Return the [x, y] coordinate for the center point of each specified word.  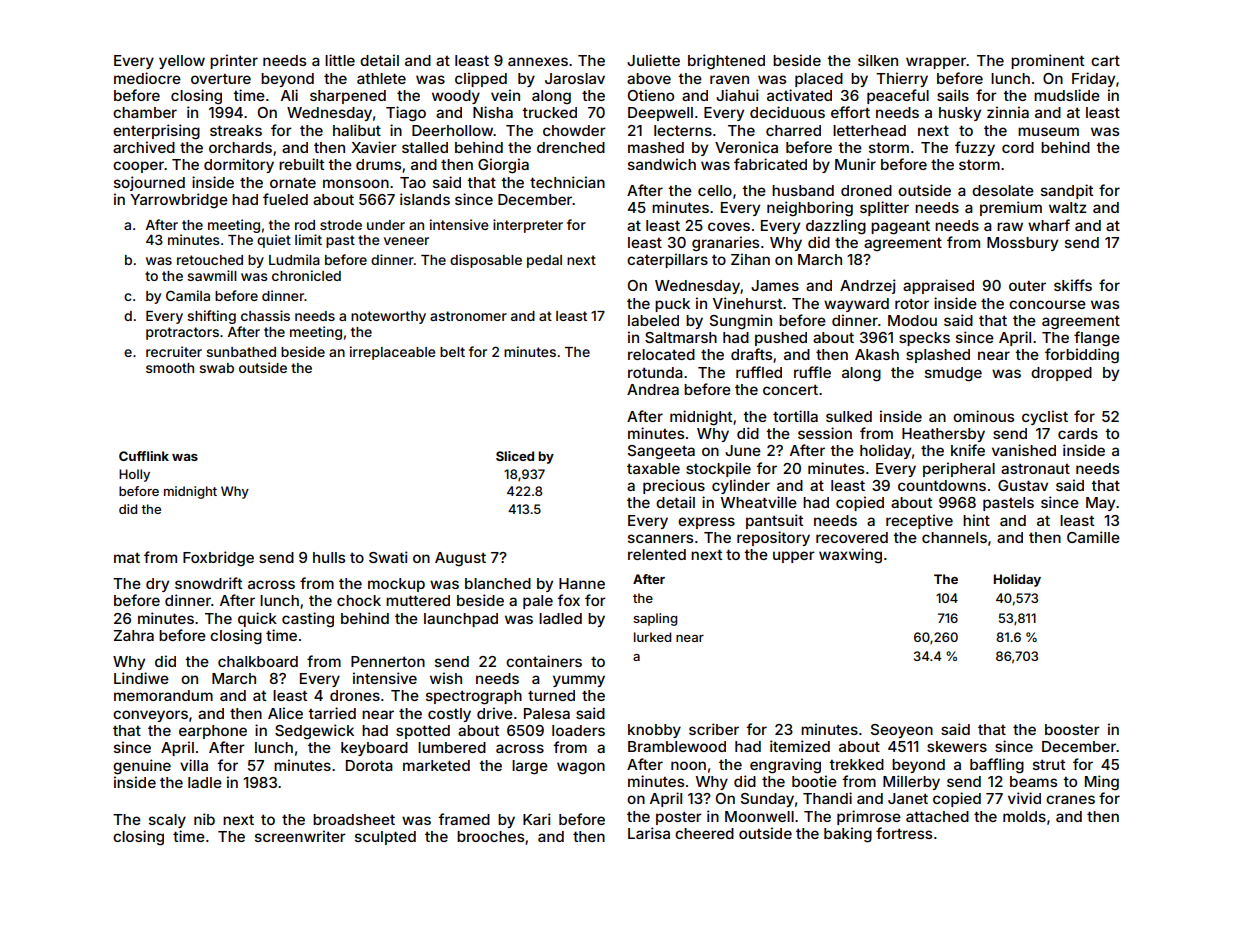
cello [715, 190]
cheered [704, 833]
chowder [574, 130]
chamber [145, 112]
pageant [900, 228]
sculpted [385, 838]
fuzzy [975, 148]
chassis [265, 315]
